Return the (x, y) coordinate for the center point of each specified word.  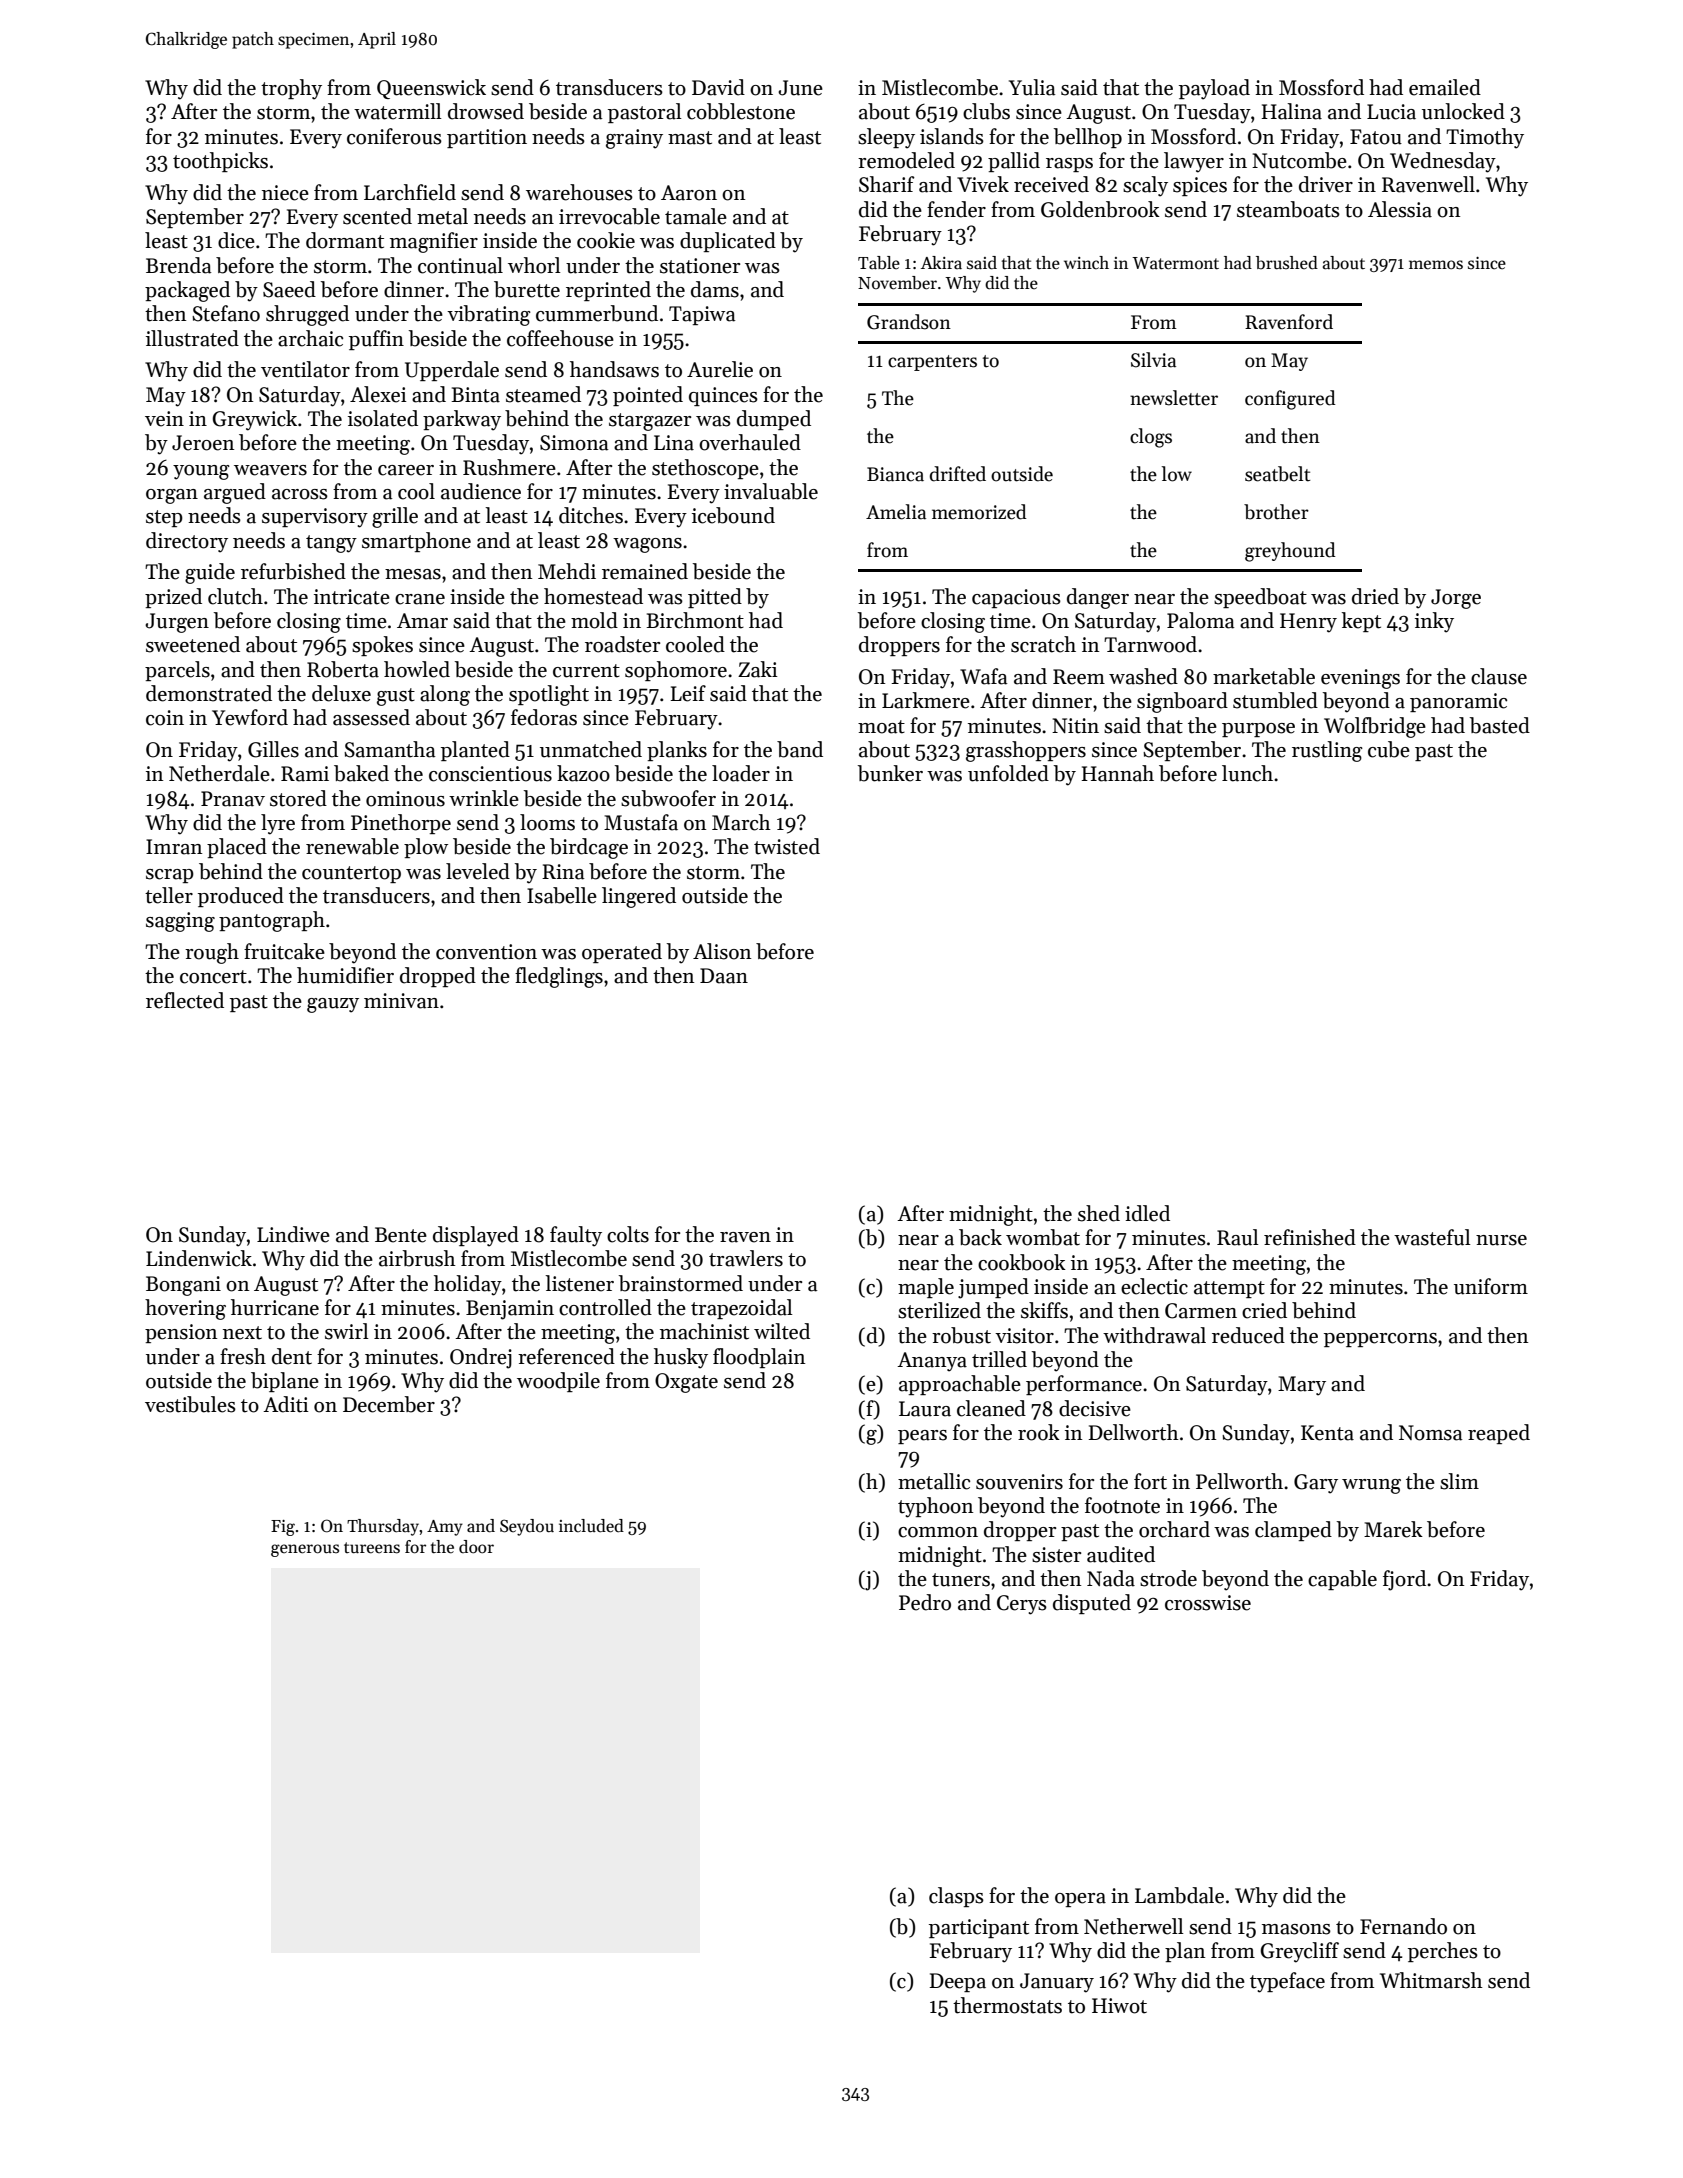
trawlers (746, 1258)
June (800, 88)
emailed (1445, 87)
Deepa (958, 1982)
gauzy (333, 1005)
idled (1147, 1213)
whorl (534, 265)
